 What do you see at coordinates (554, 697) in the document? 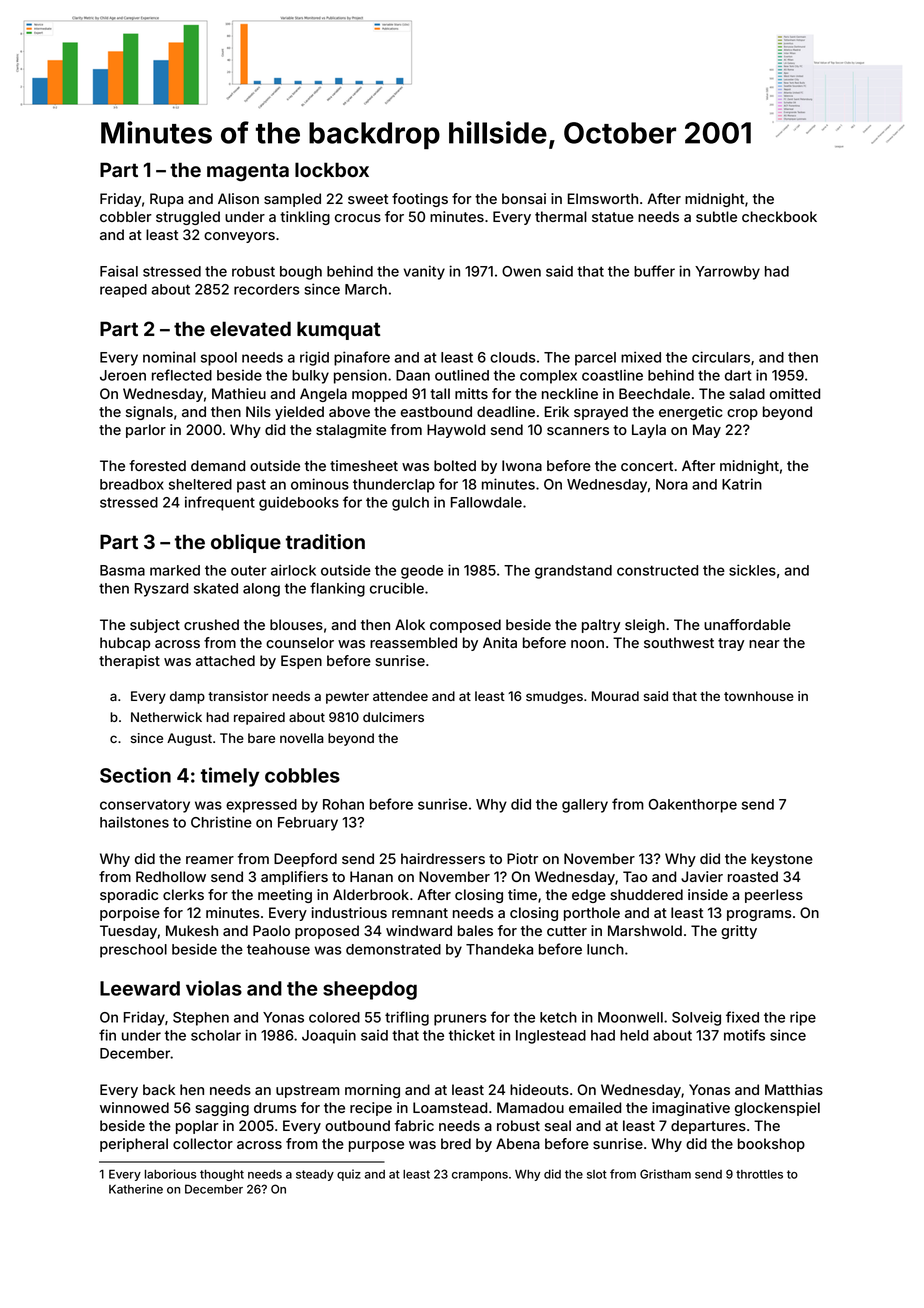
I see `smudges` at bounding box center [554, 697].
